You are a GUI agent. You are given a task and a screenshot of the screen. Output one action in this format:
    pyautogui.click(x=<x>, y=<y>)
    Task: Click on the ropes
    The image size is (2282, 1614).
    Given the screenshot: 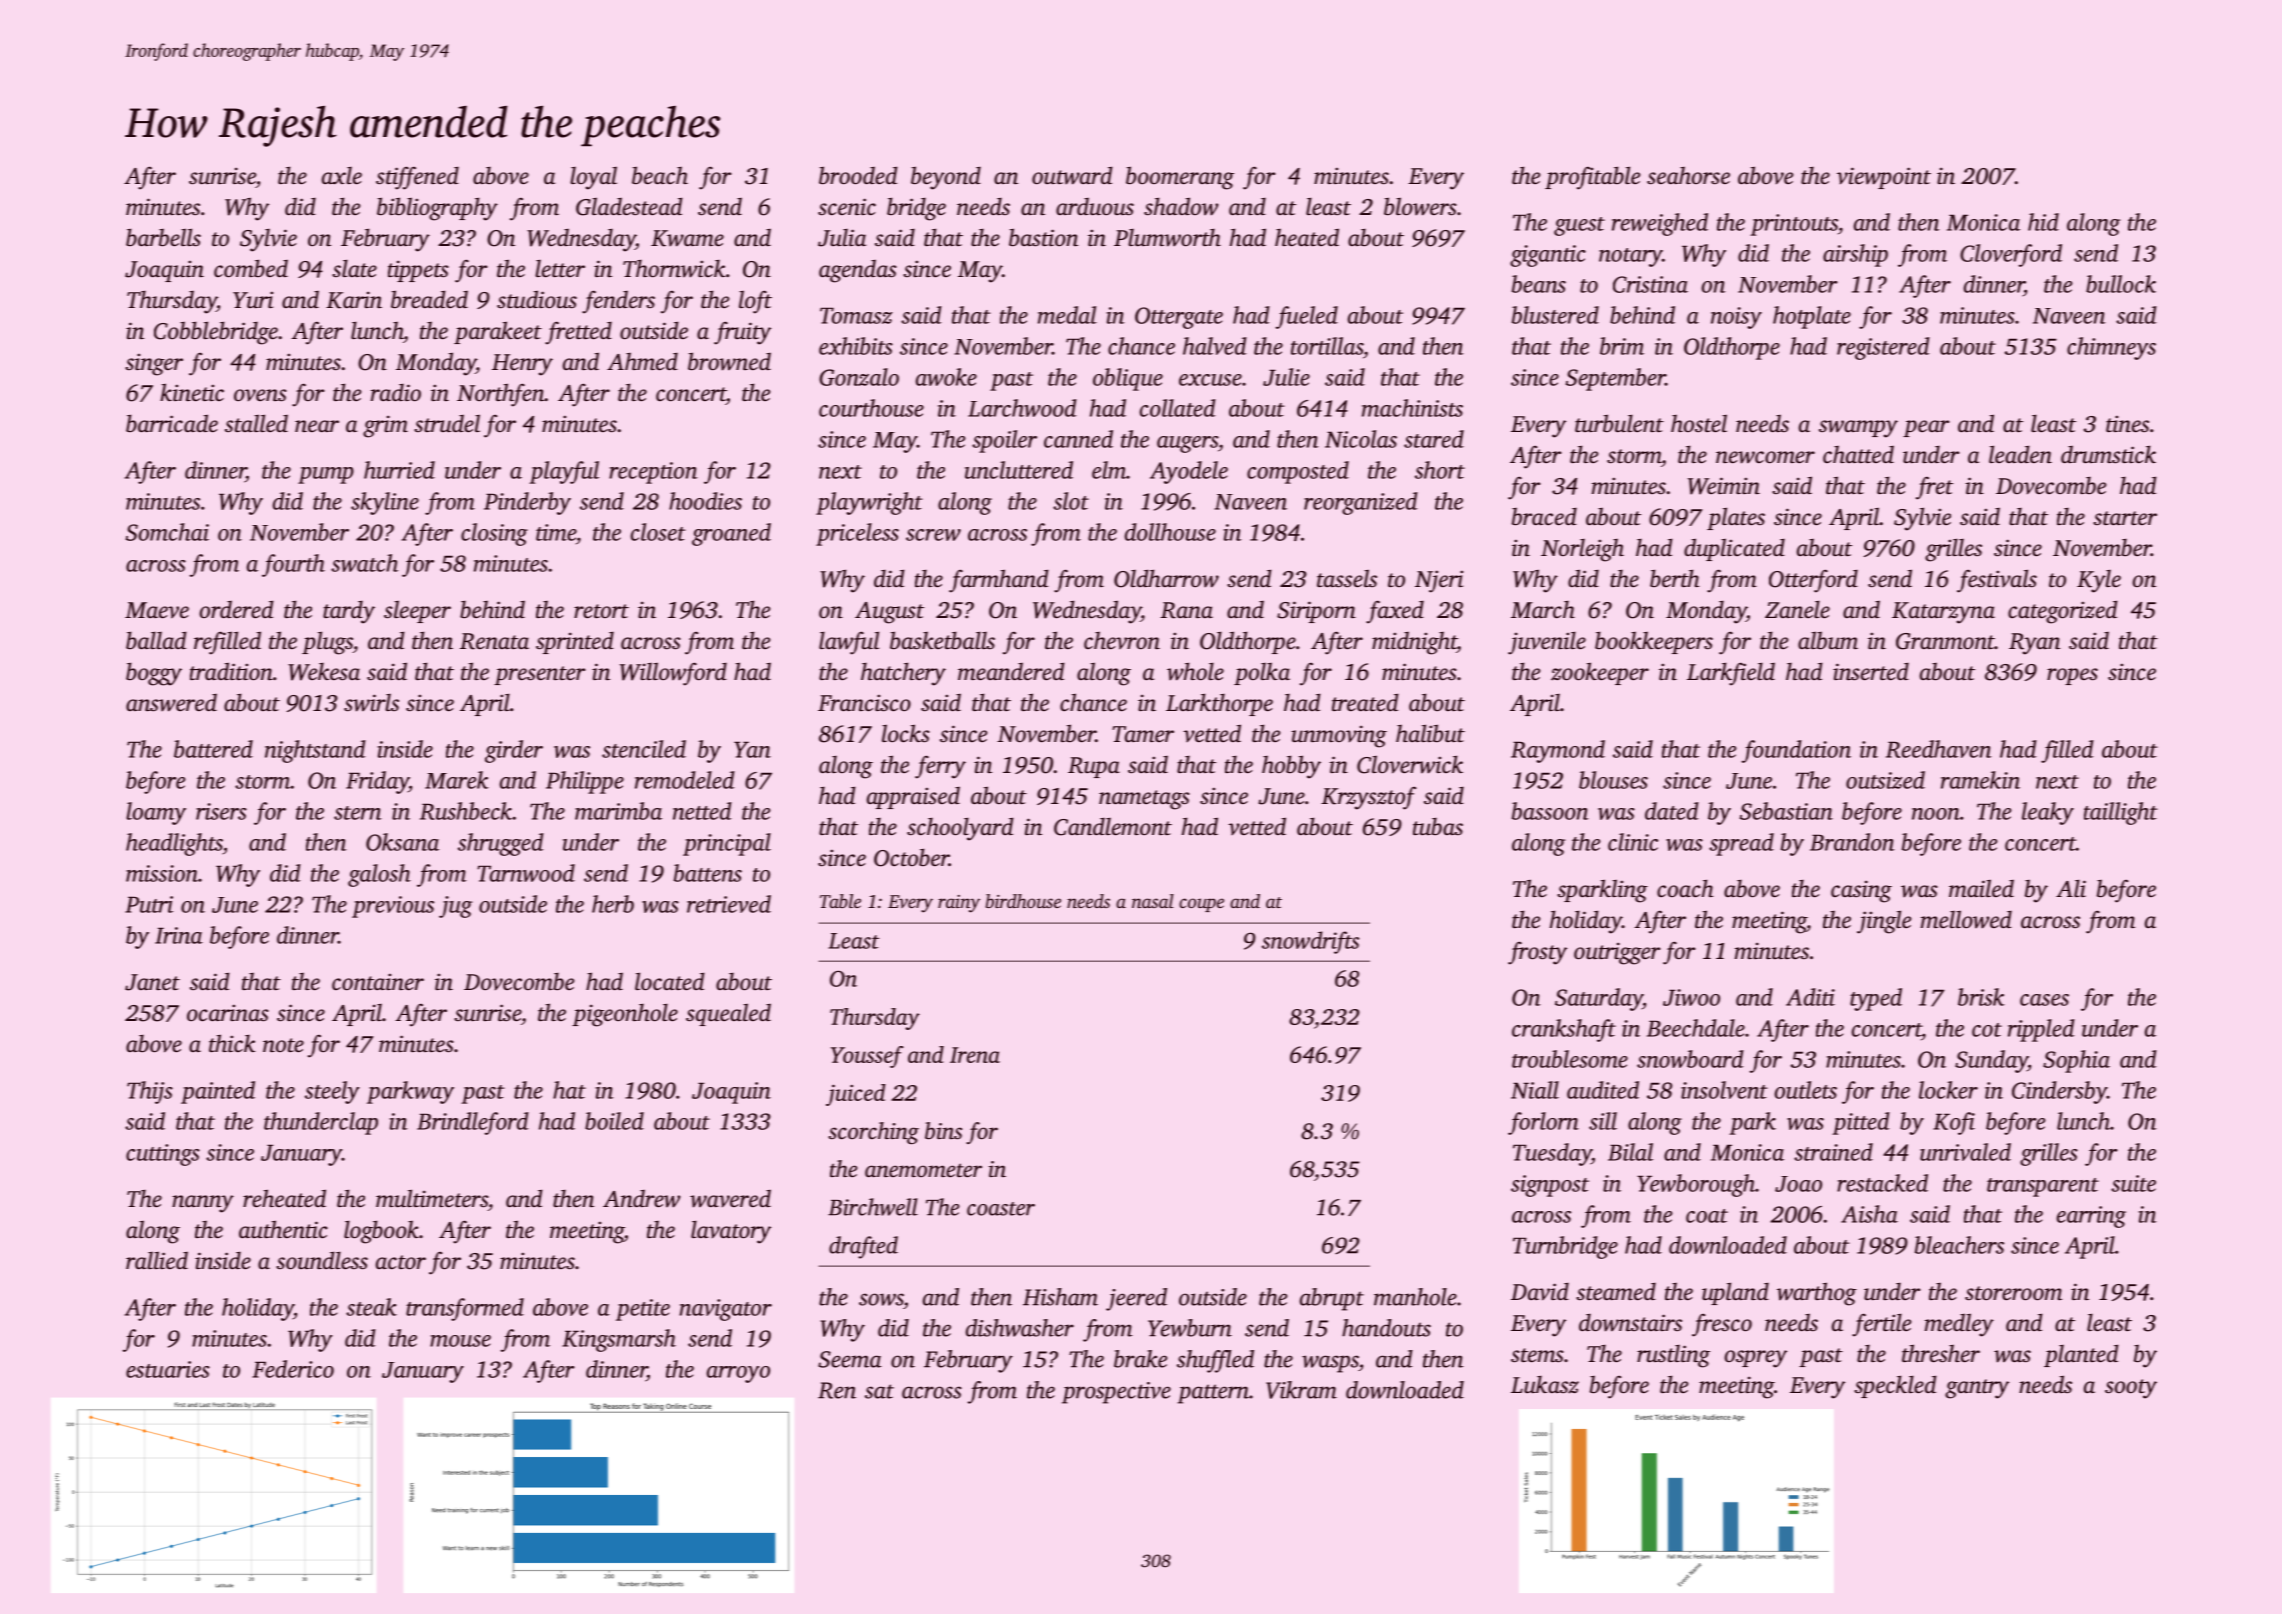 What is the action you would take?
    pyautogui.click(x=2072, y=676)
